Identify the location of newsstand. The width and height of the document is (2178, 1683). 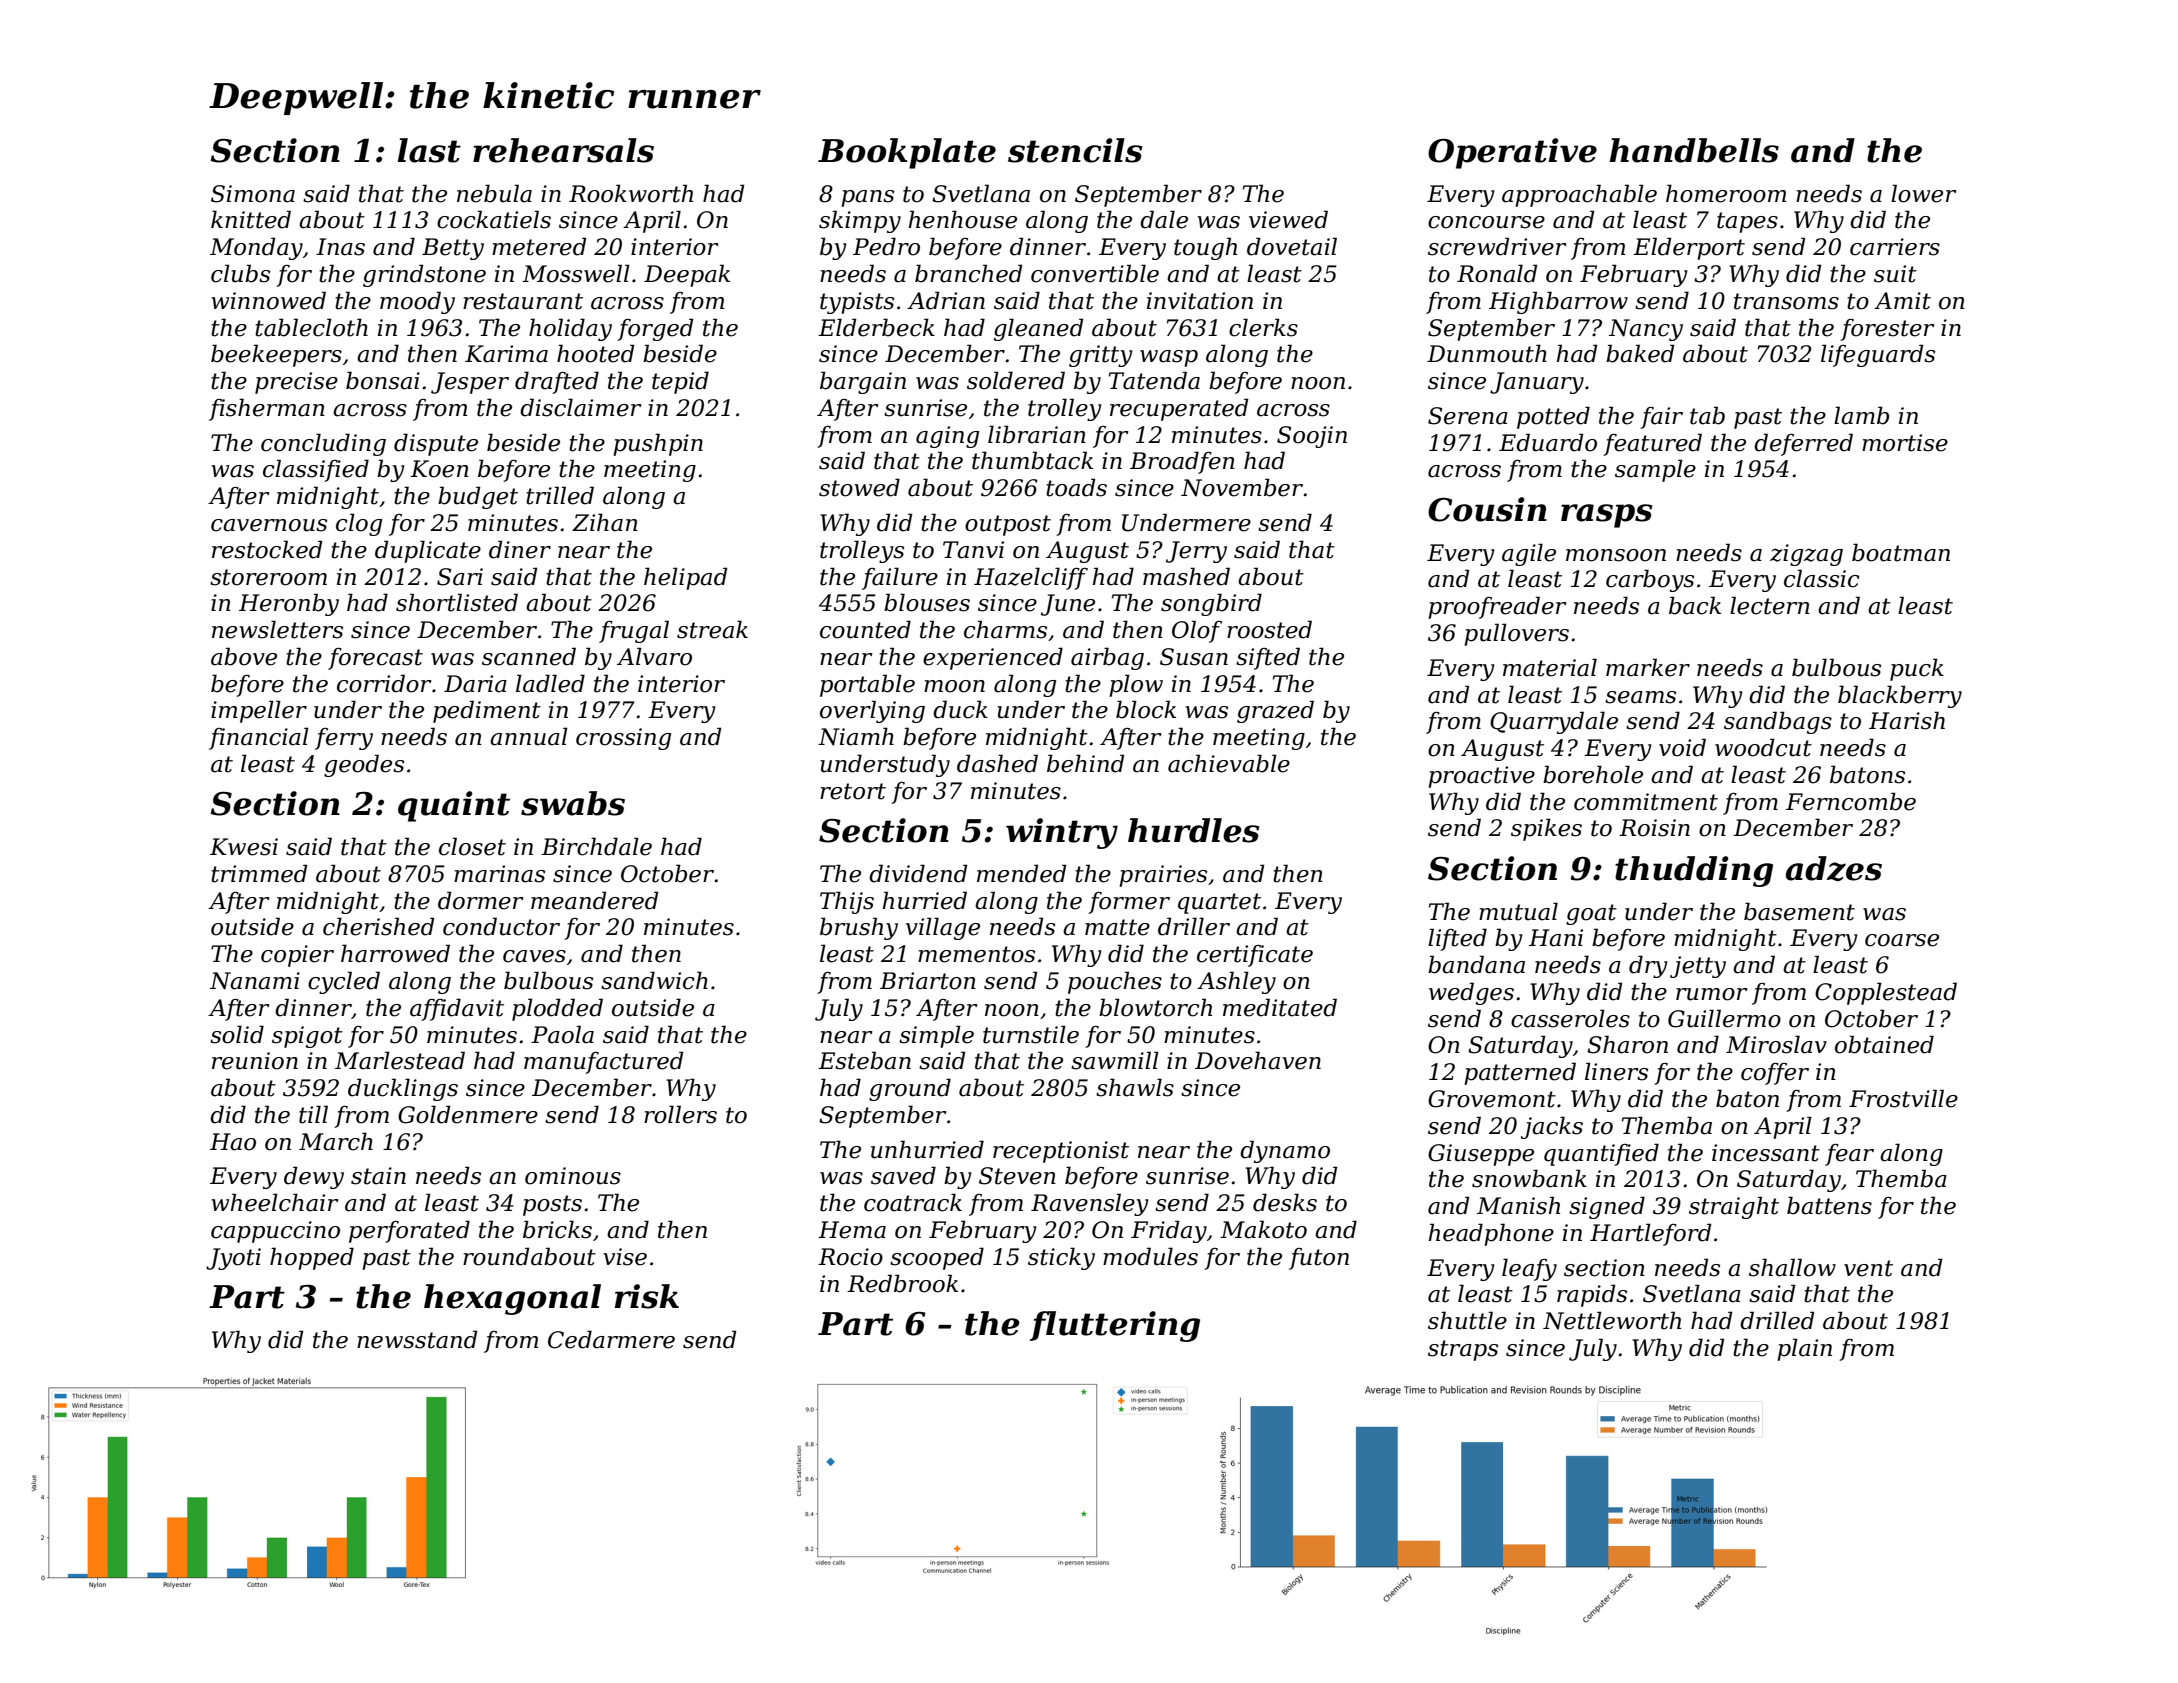
(417, 1339).
